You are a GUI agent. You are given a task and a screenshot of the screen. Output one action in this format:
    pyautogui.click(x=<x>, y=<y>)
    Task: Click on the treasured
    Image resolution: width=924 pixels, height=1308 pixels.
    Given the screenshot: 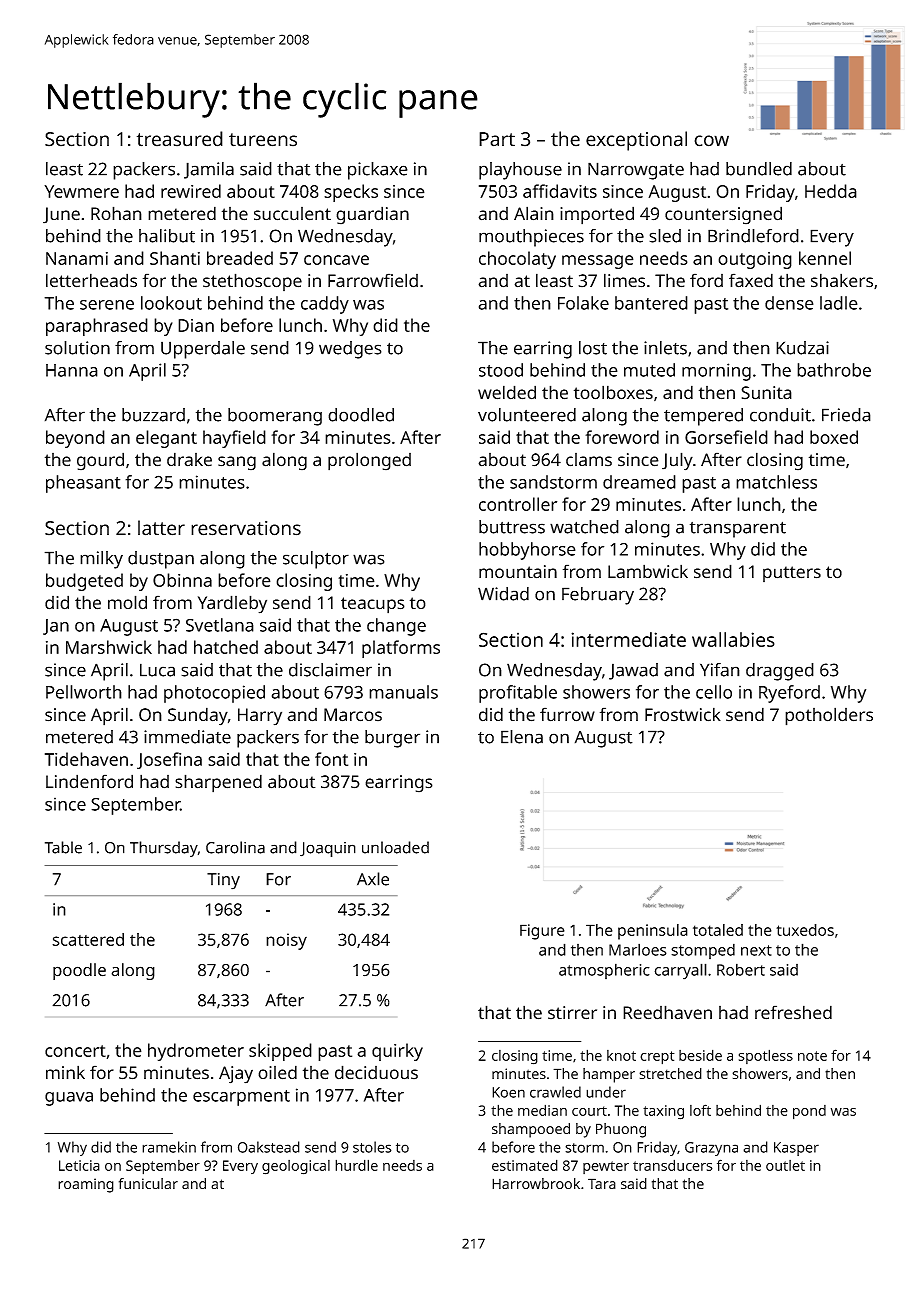 What is the action you would take?
    pyautogui.click(x=180, y=139)
